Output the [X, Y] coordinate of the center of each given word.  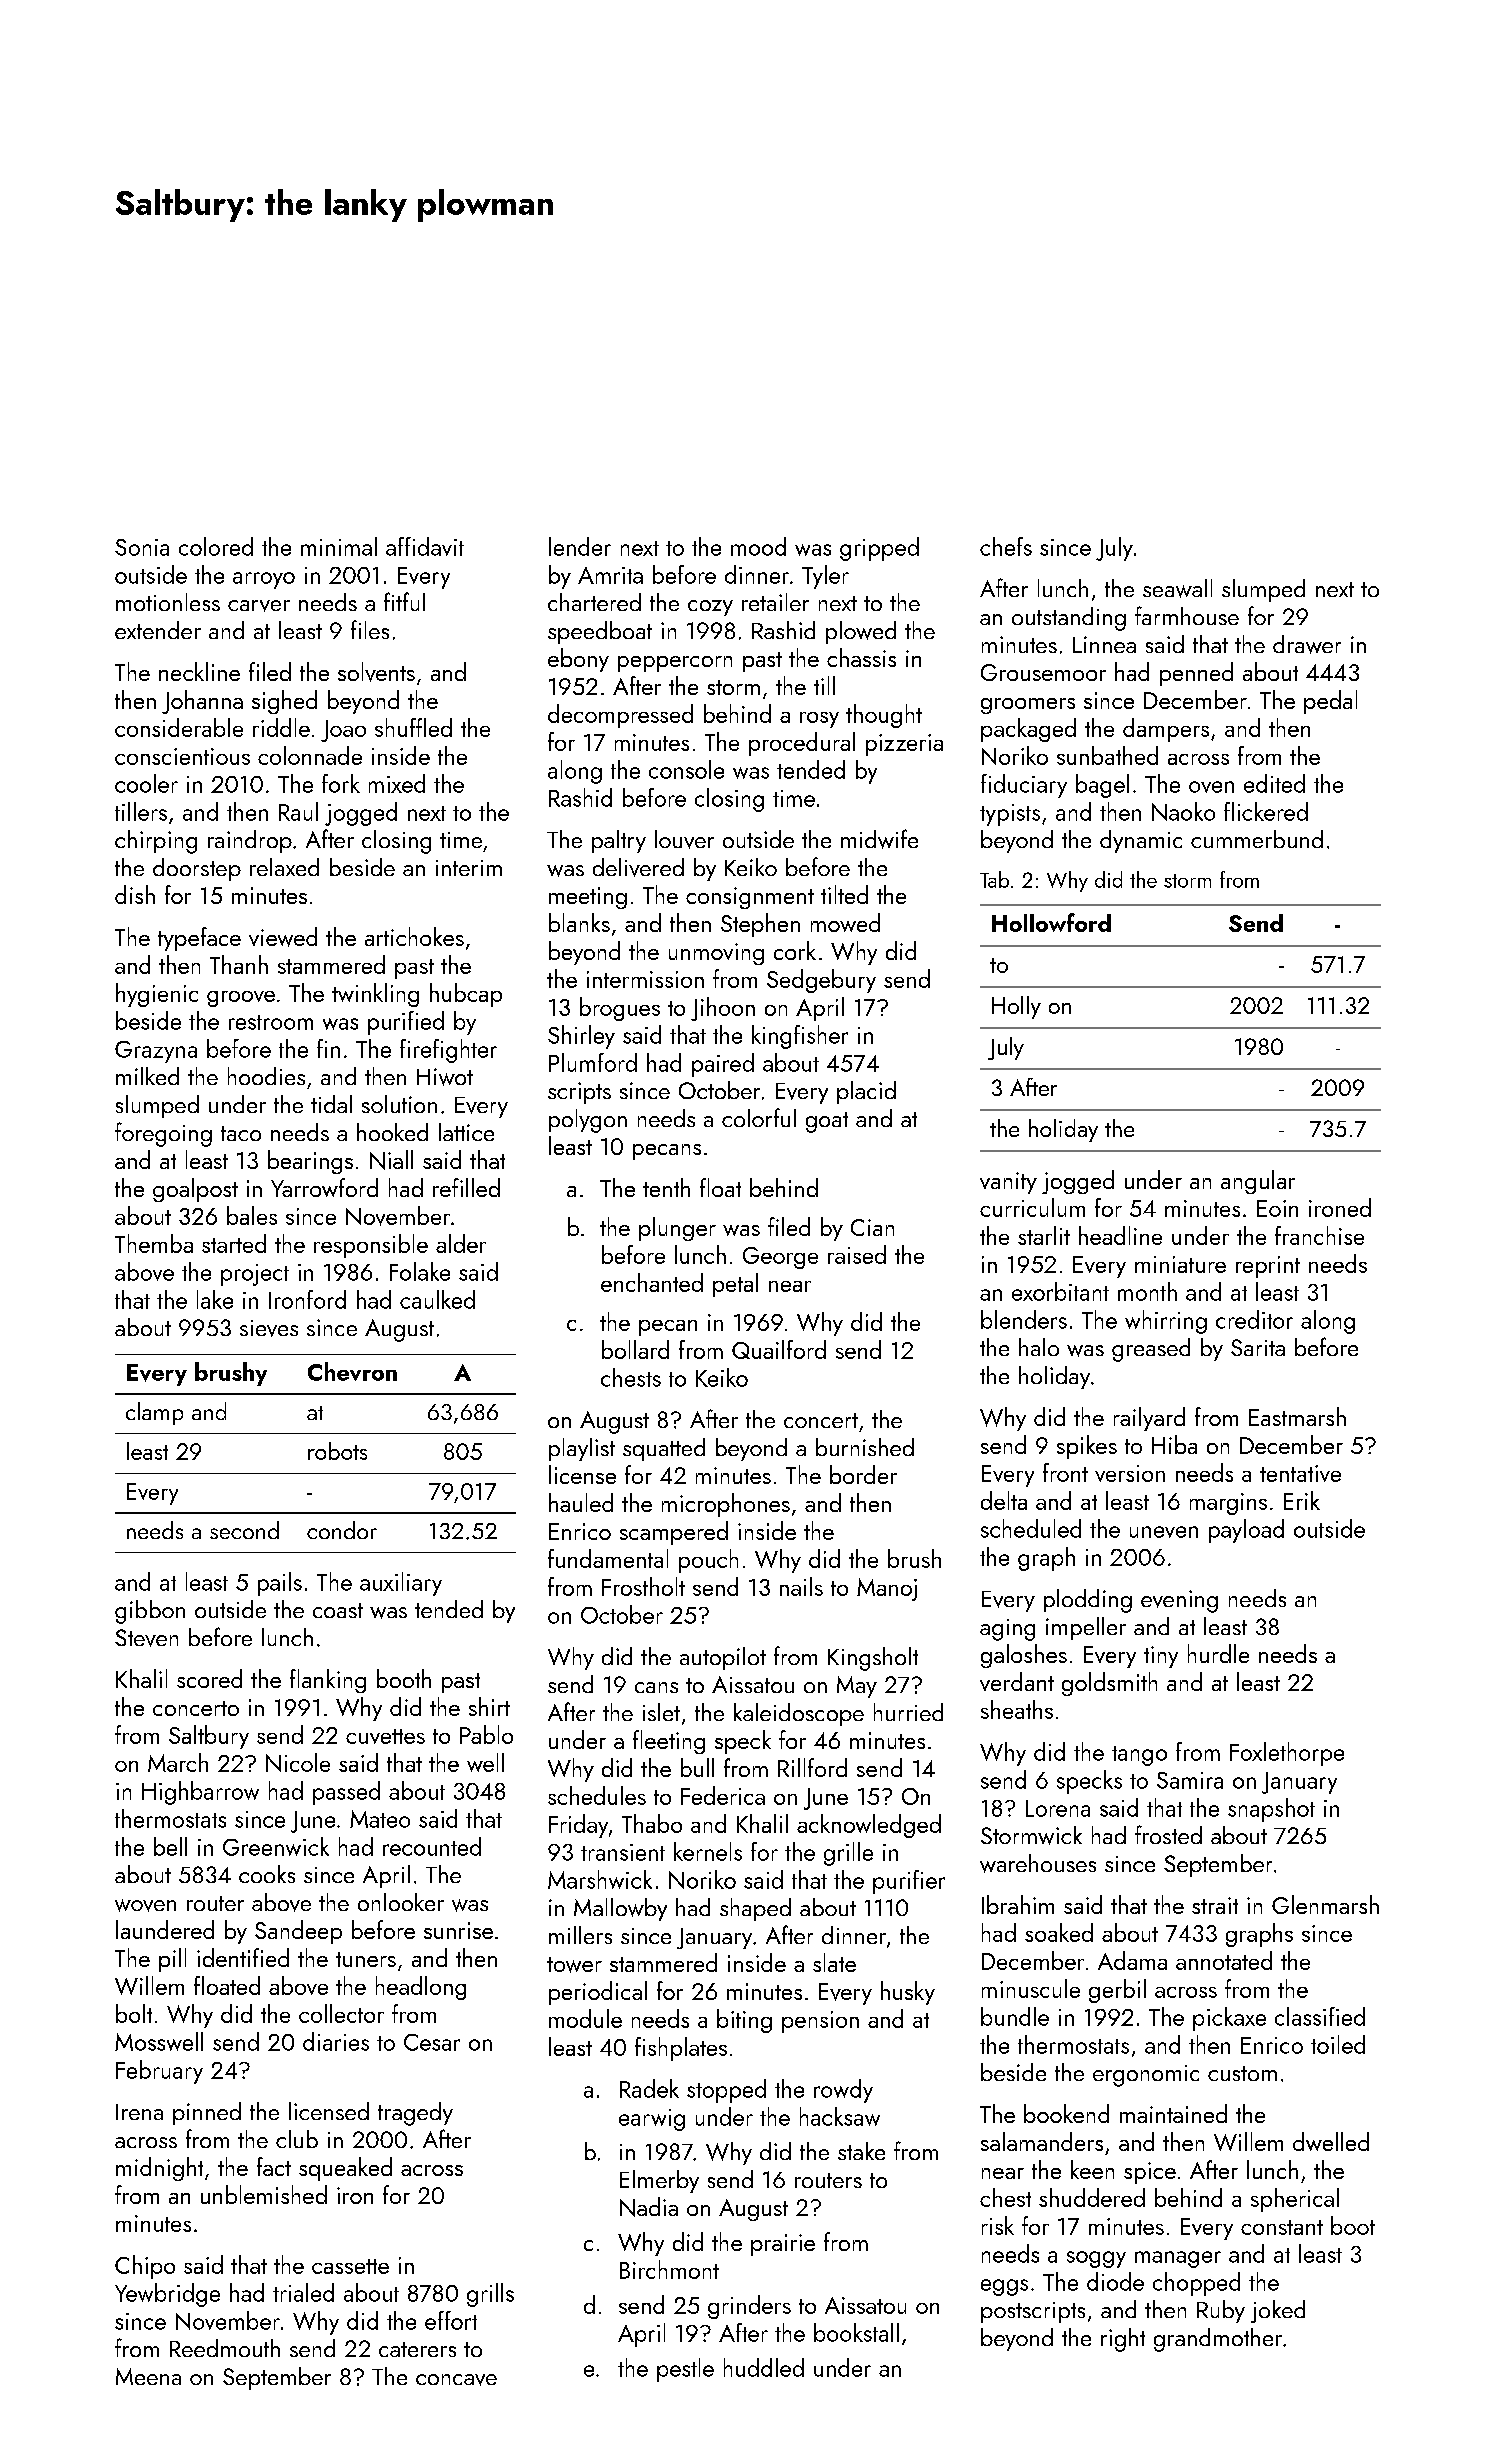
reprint [1268, 1267]
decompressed [620, 716]
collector [341, 2013]
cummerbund [1257, 839]
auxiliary [401, 1584]
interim [469, 868]
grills [490, 2295]
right [1123, 2340]
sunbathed [1107, 755]
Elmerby [659, 2181]
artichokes [414, 936]
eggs [1004, 2287]
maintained [1173, 2113]
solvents [376, 672]
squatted [664, 1449]
